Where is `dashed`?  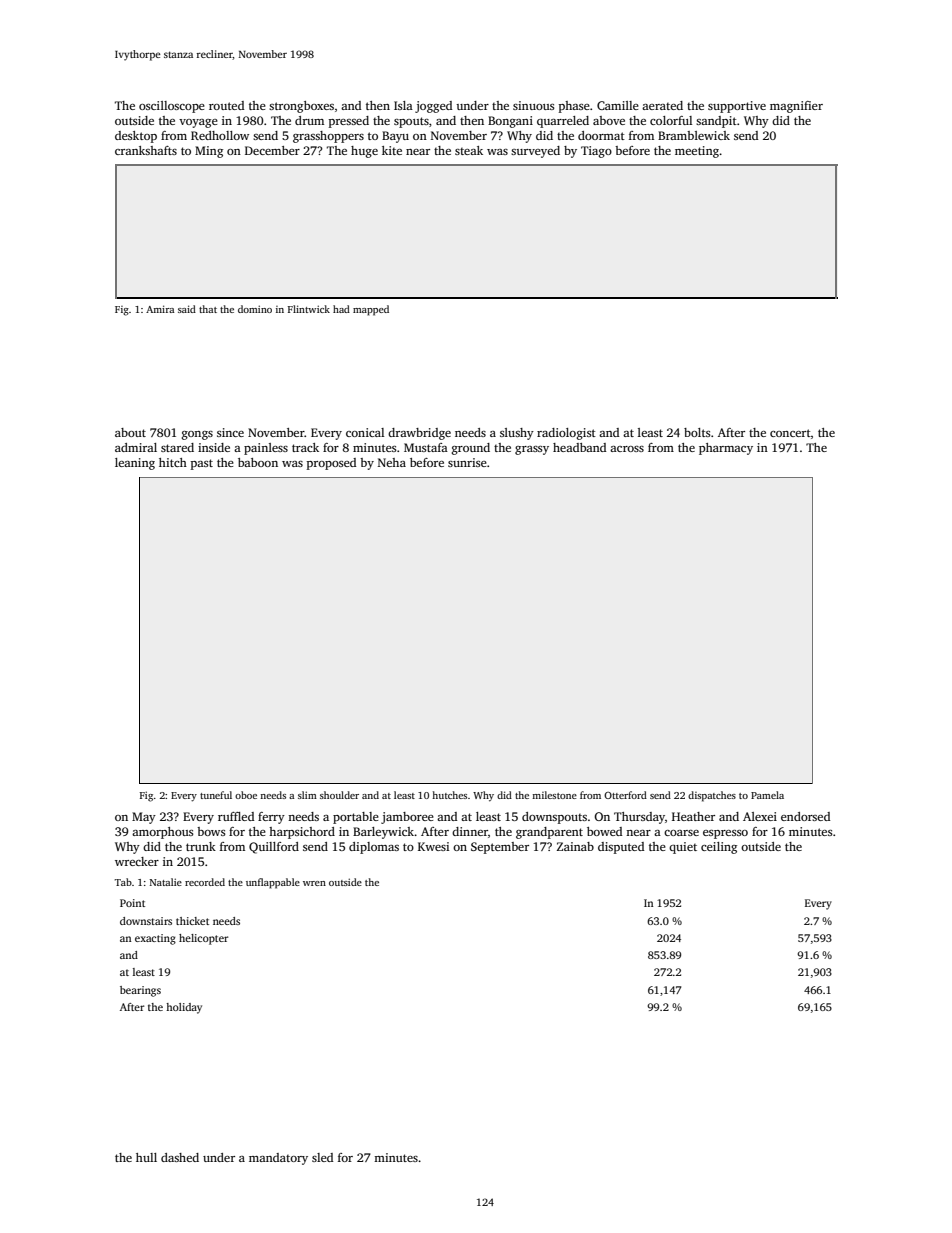
dashed is located at coordinates (180, 1157).
